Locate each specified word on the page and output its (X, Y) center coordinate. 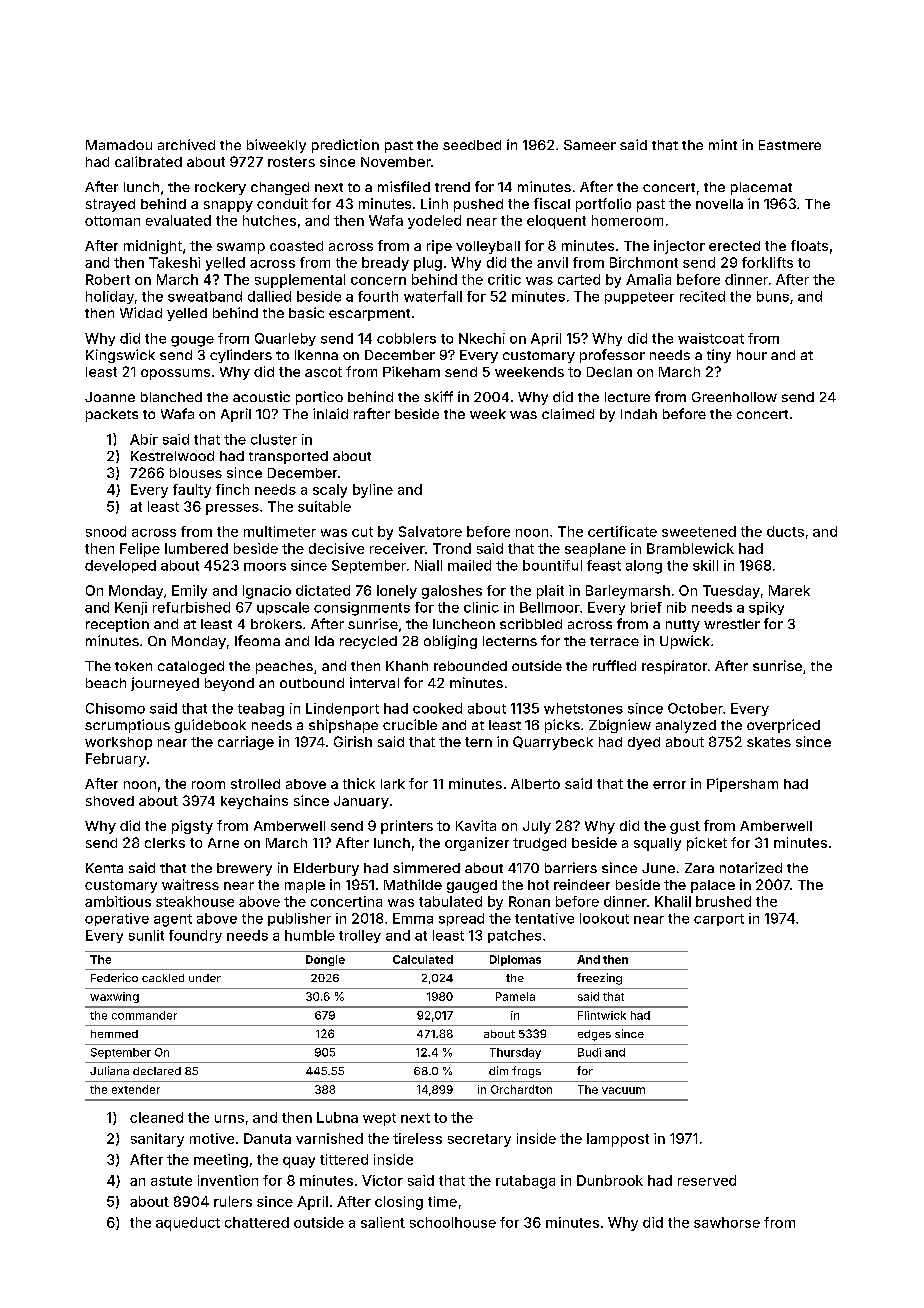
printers (407, 827)
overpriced (783, 726)
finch (232, 489)
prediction (345, 146)
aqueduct (188, 1224)
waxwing (114, 997)
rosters (291, 162)
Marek (789, 590)
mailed (469, 565)
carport (719, 920)
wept (379, 1119)
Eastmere (790, 145)
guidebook (210, 726)
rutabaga (525, 1182)
